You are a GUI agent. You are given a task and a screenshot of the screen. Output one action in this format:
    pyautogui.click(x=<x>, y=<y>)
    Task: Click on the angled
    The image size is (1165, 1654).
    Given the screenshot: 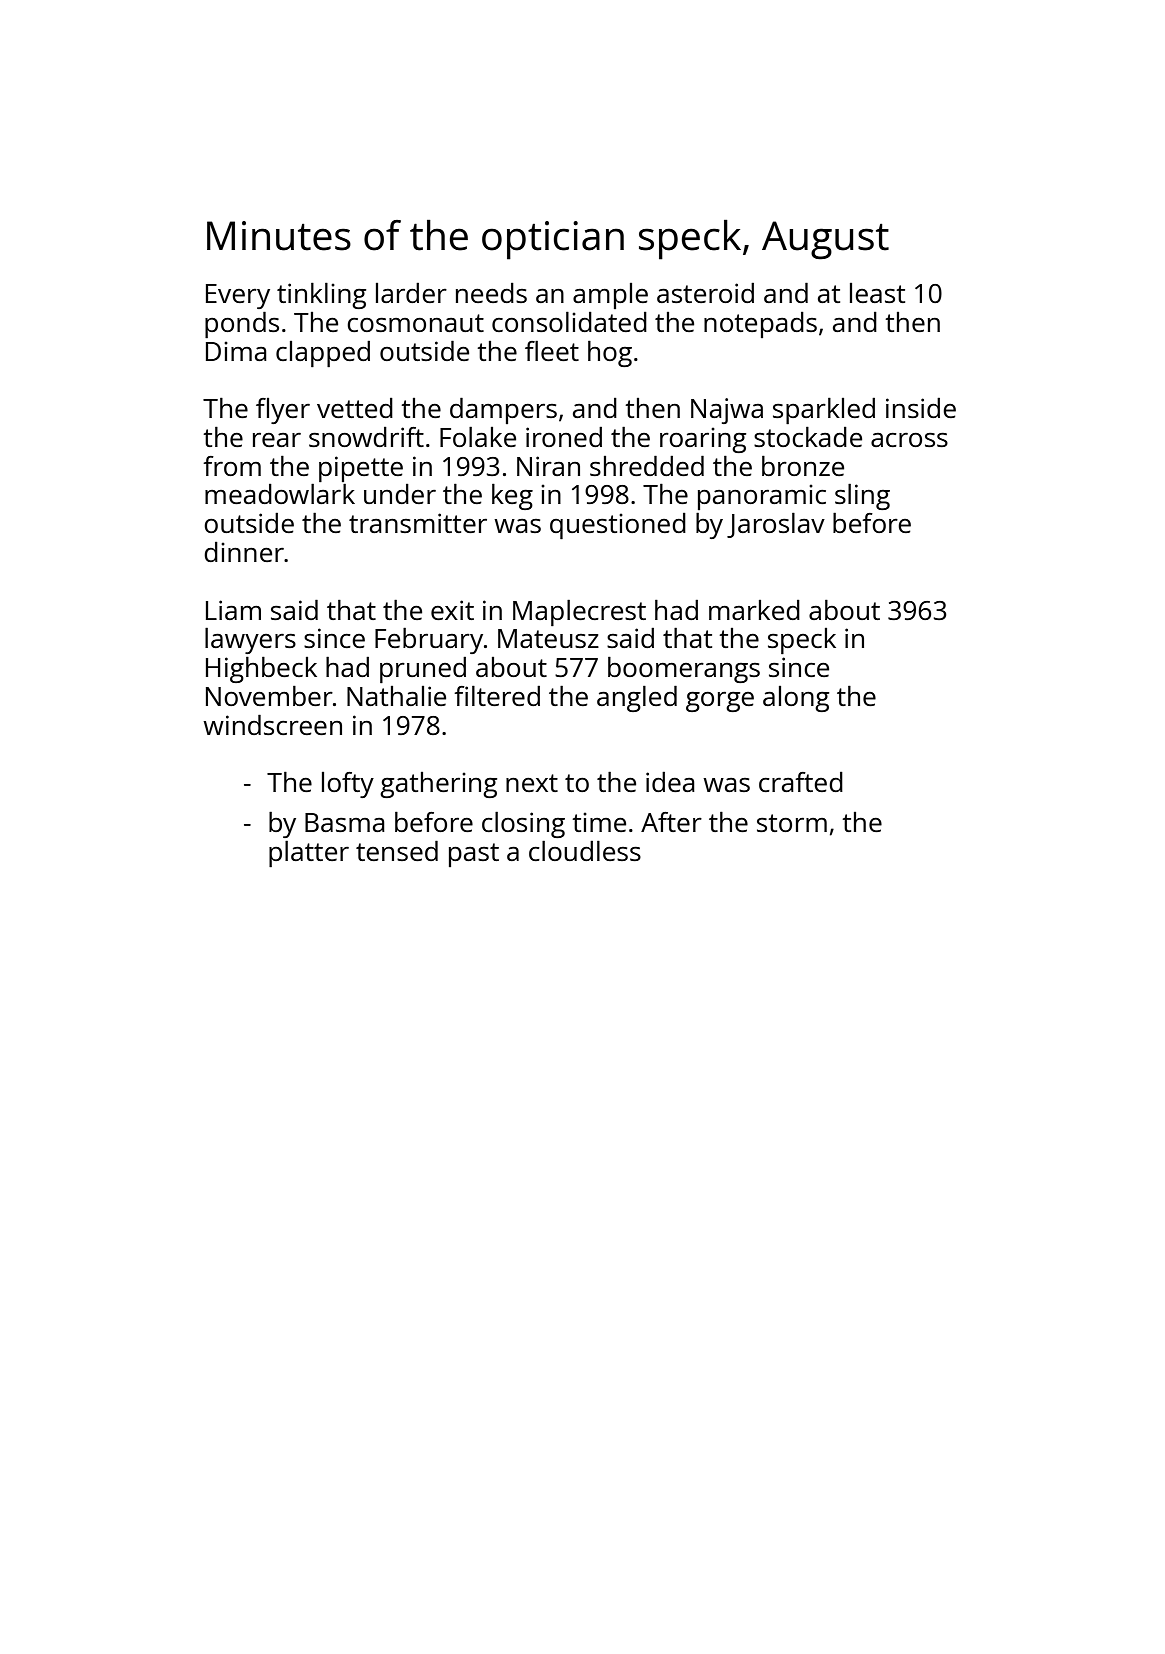 What is the action you would take?
    pyautogui.click(x=637, y=699)
